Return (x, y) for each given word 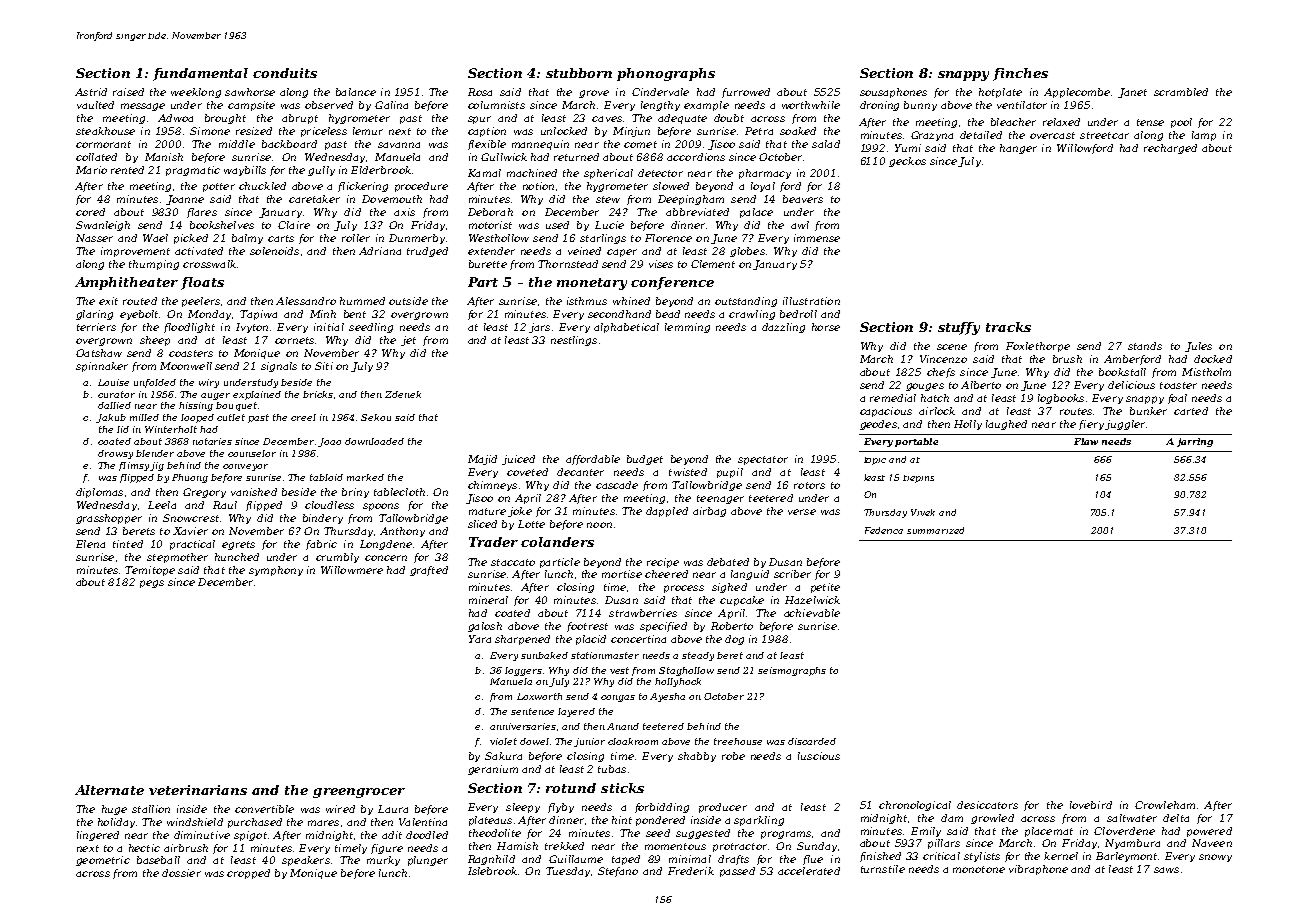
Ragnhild (491, 860)
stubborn (579, 73)
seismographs (792, 671)
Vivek (923, 512)
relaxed (1061, 122)
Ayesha (667, 697)
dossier (181, 873)
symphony (276, 571)
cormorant (103, 144)
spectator (763, 460)
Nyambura (1132, 844)
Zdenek (403, 394)
